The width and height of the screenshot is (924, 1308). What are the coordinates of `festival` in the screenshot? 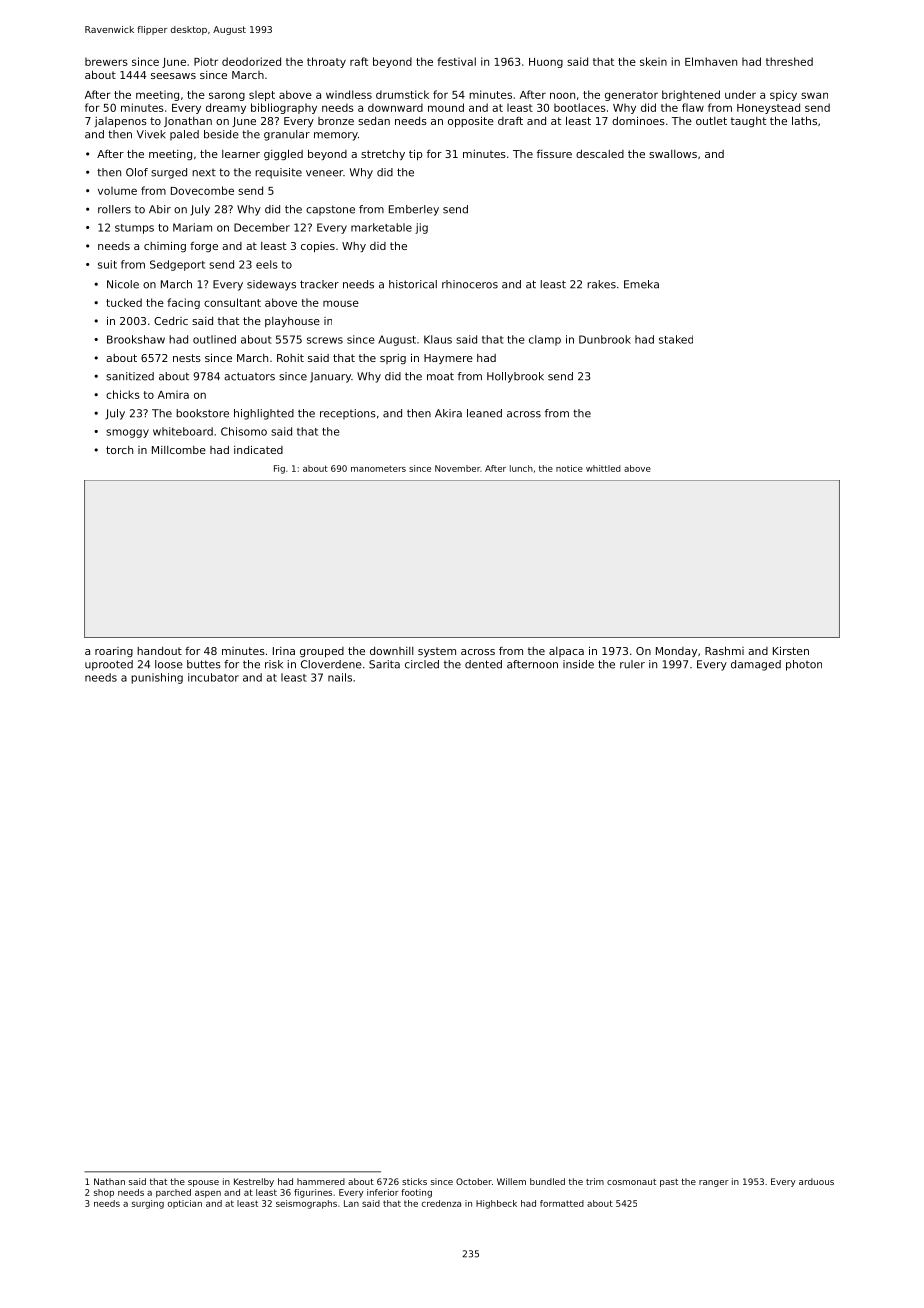 It's located at (456, 61).
